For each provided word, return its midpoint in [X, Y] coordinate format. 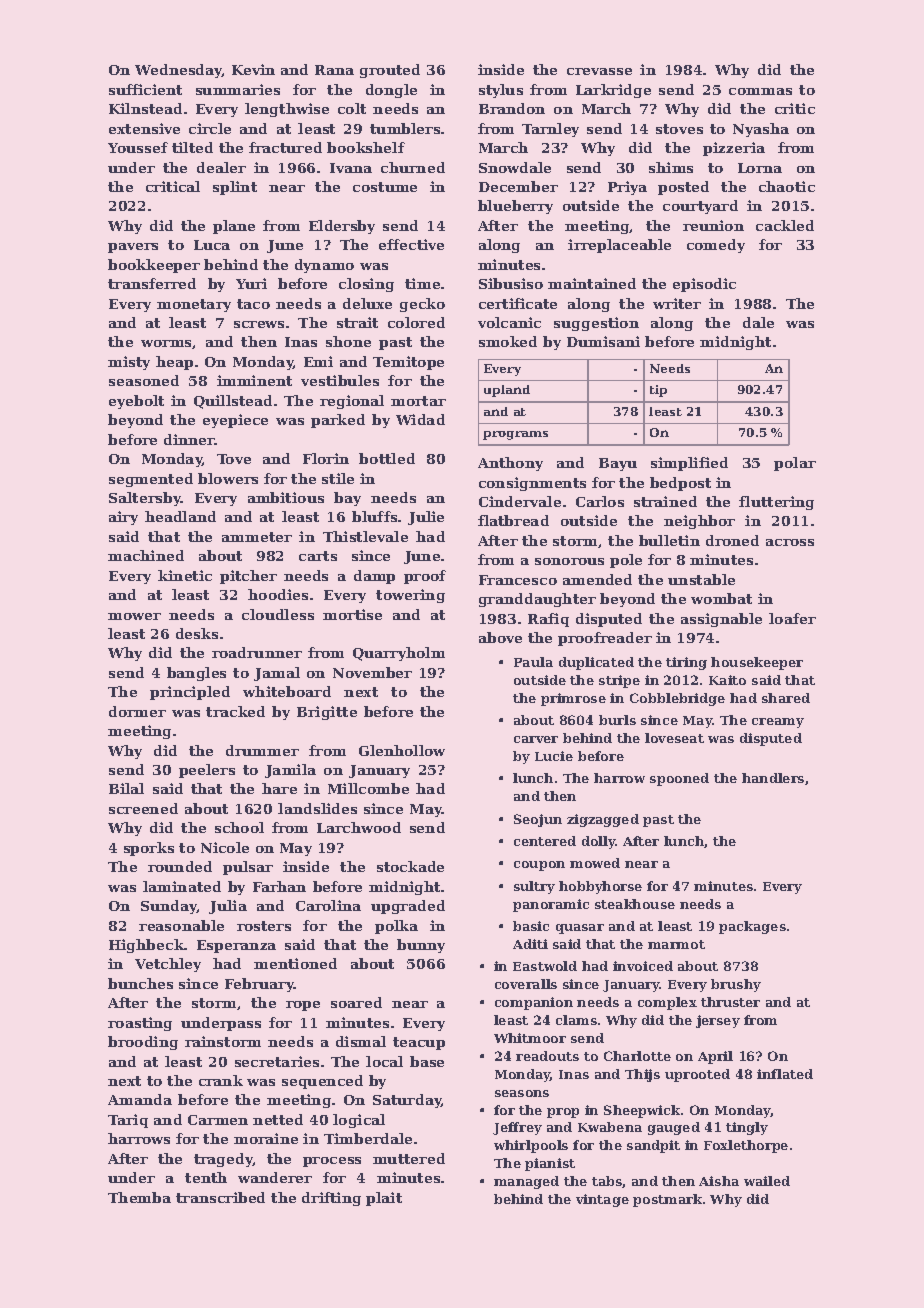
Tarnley [550, 130]
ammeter [257, 537]
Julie [426, 518]
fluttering [776, 503]
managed [526, 1182]
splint [235, 188]
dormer [137, 711]
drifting [331, 1199]
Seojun [538, 820]
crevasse [599, 71]
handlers [773, 778]
